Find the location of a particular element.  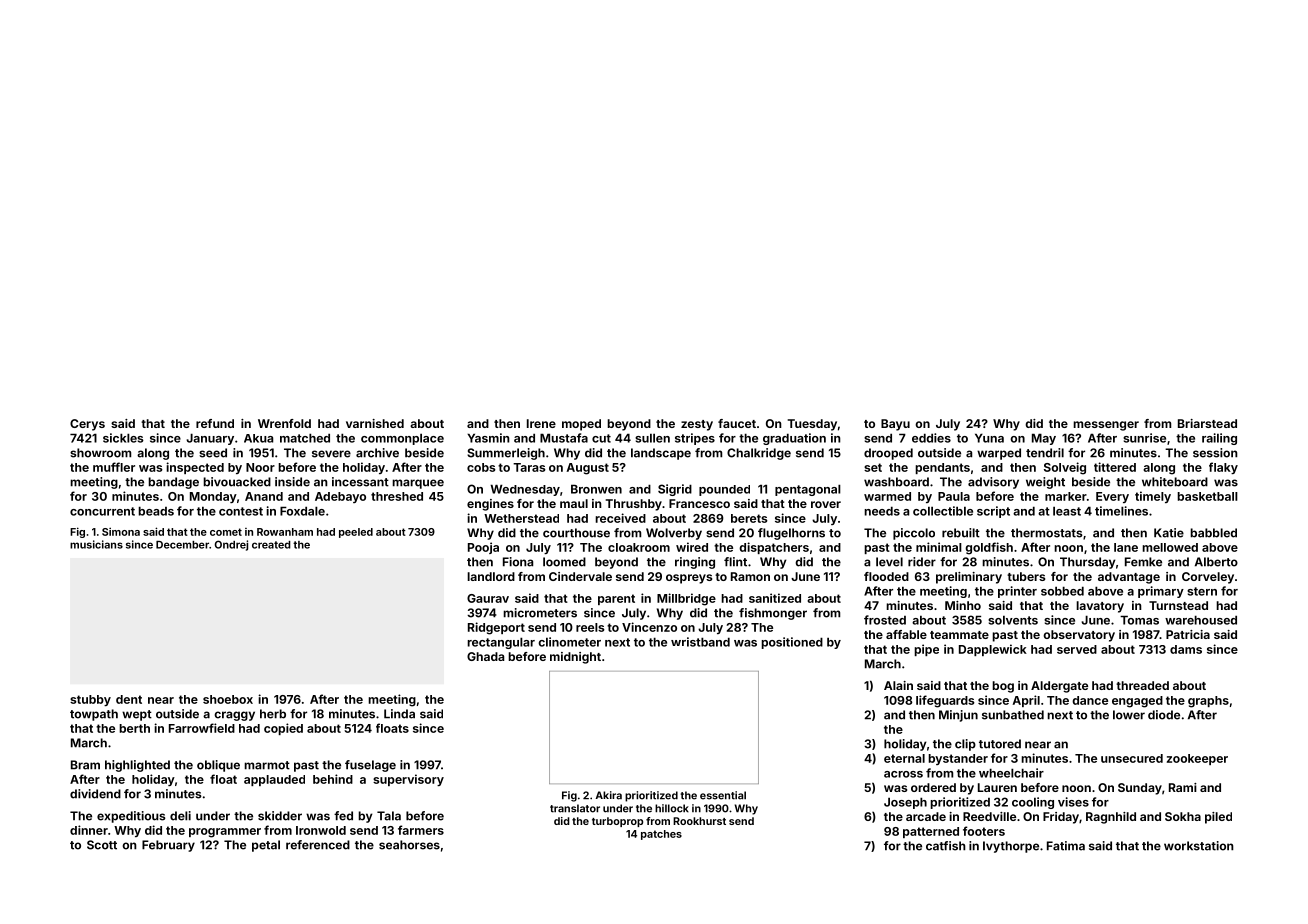

Ghada is located at coordinates (485, 656).
